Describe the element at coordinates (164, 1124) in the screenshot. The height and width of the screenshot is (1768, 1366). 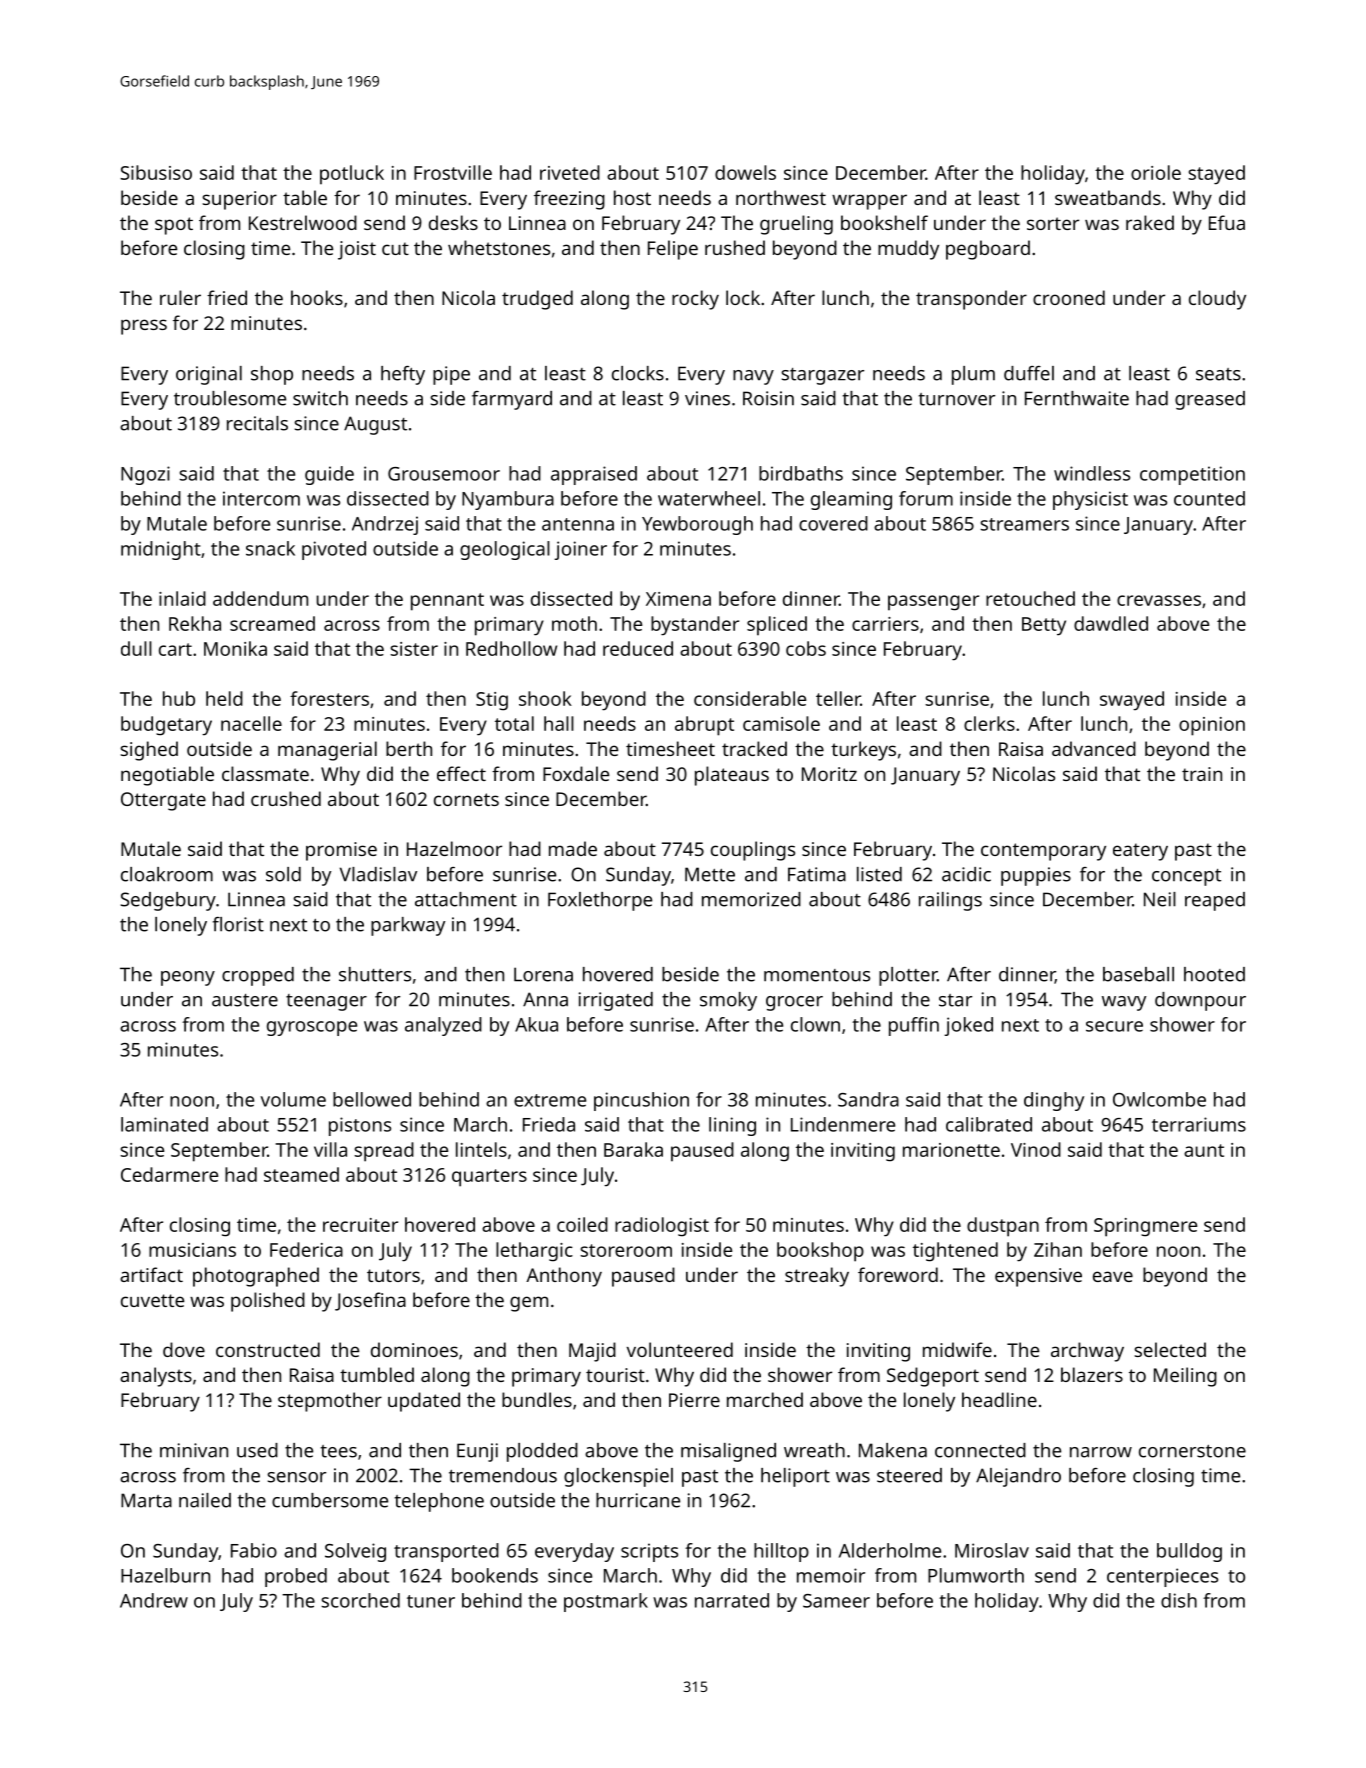
I see `laminated` at that location.
